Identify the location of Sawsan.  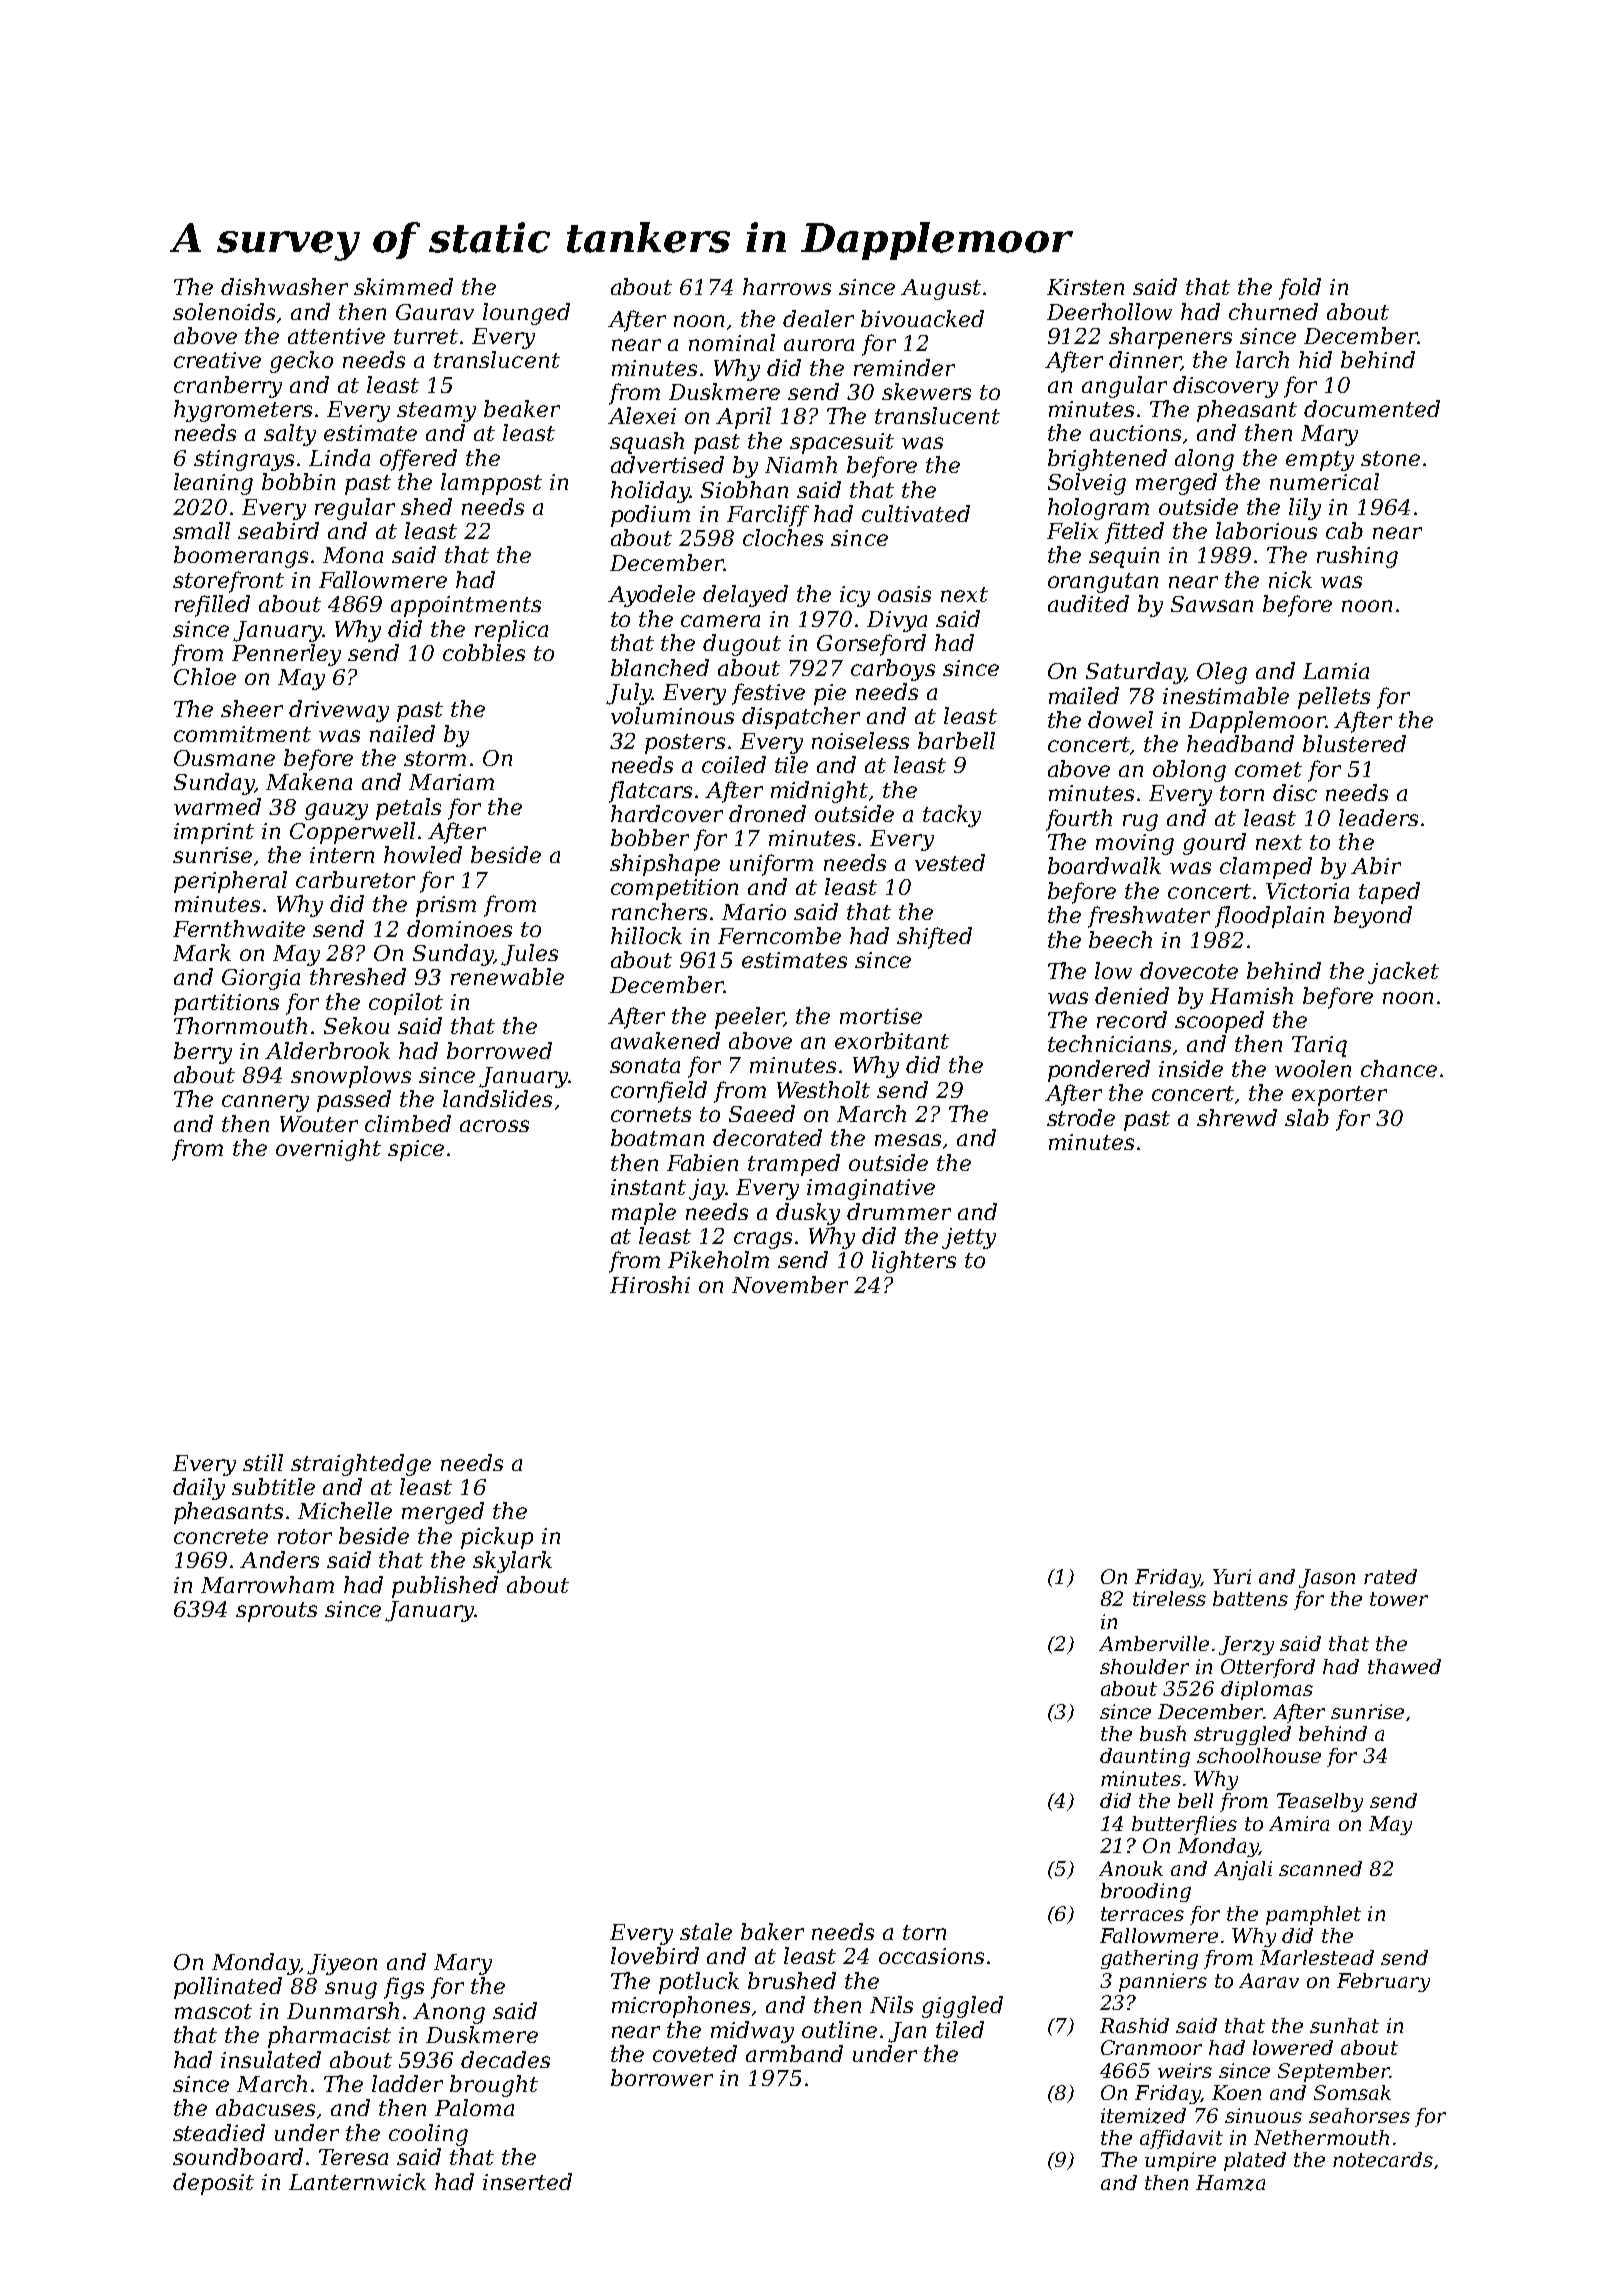
(1212, 604).
